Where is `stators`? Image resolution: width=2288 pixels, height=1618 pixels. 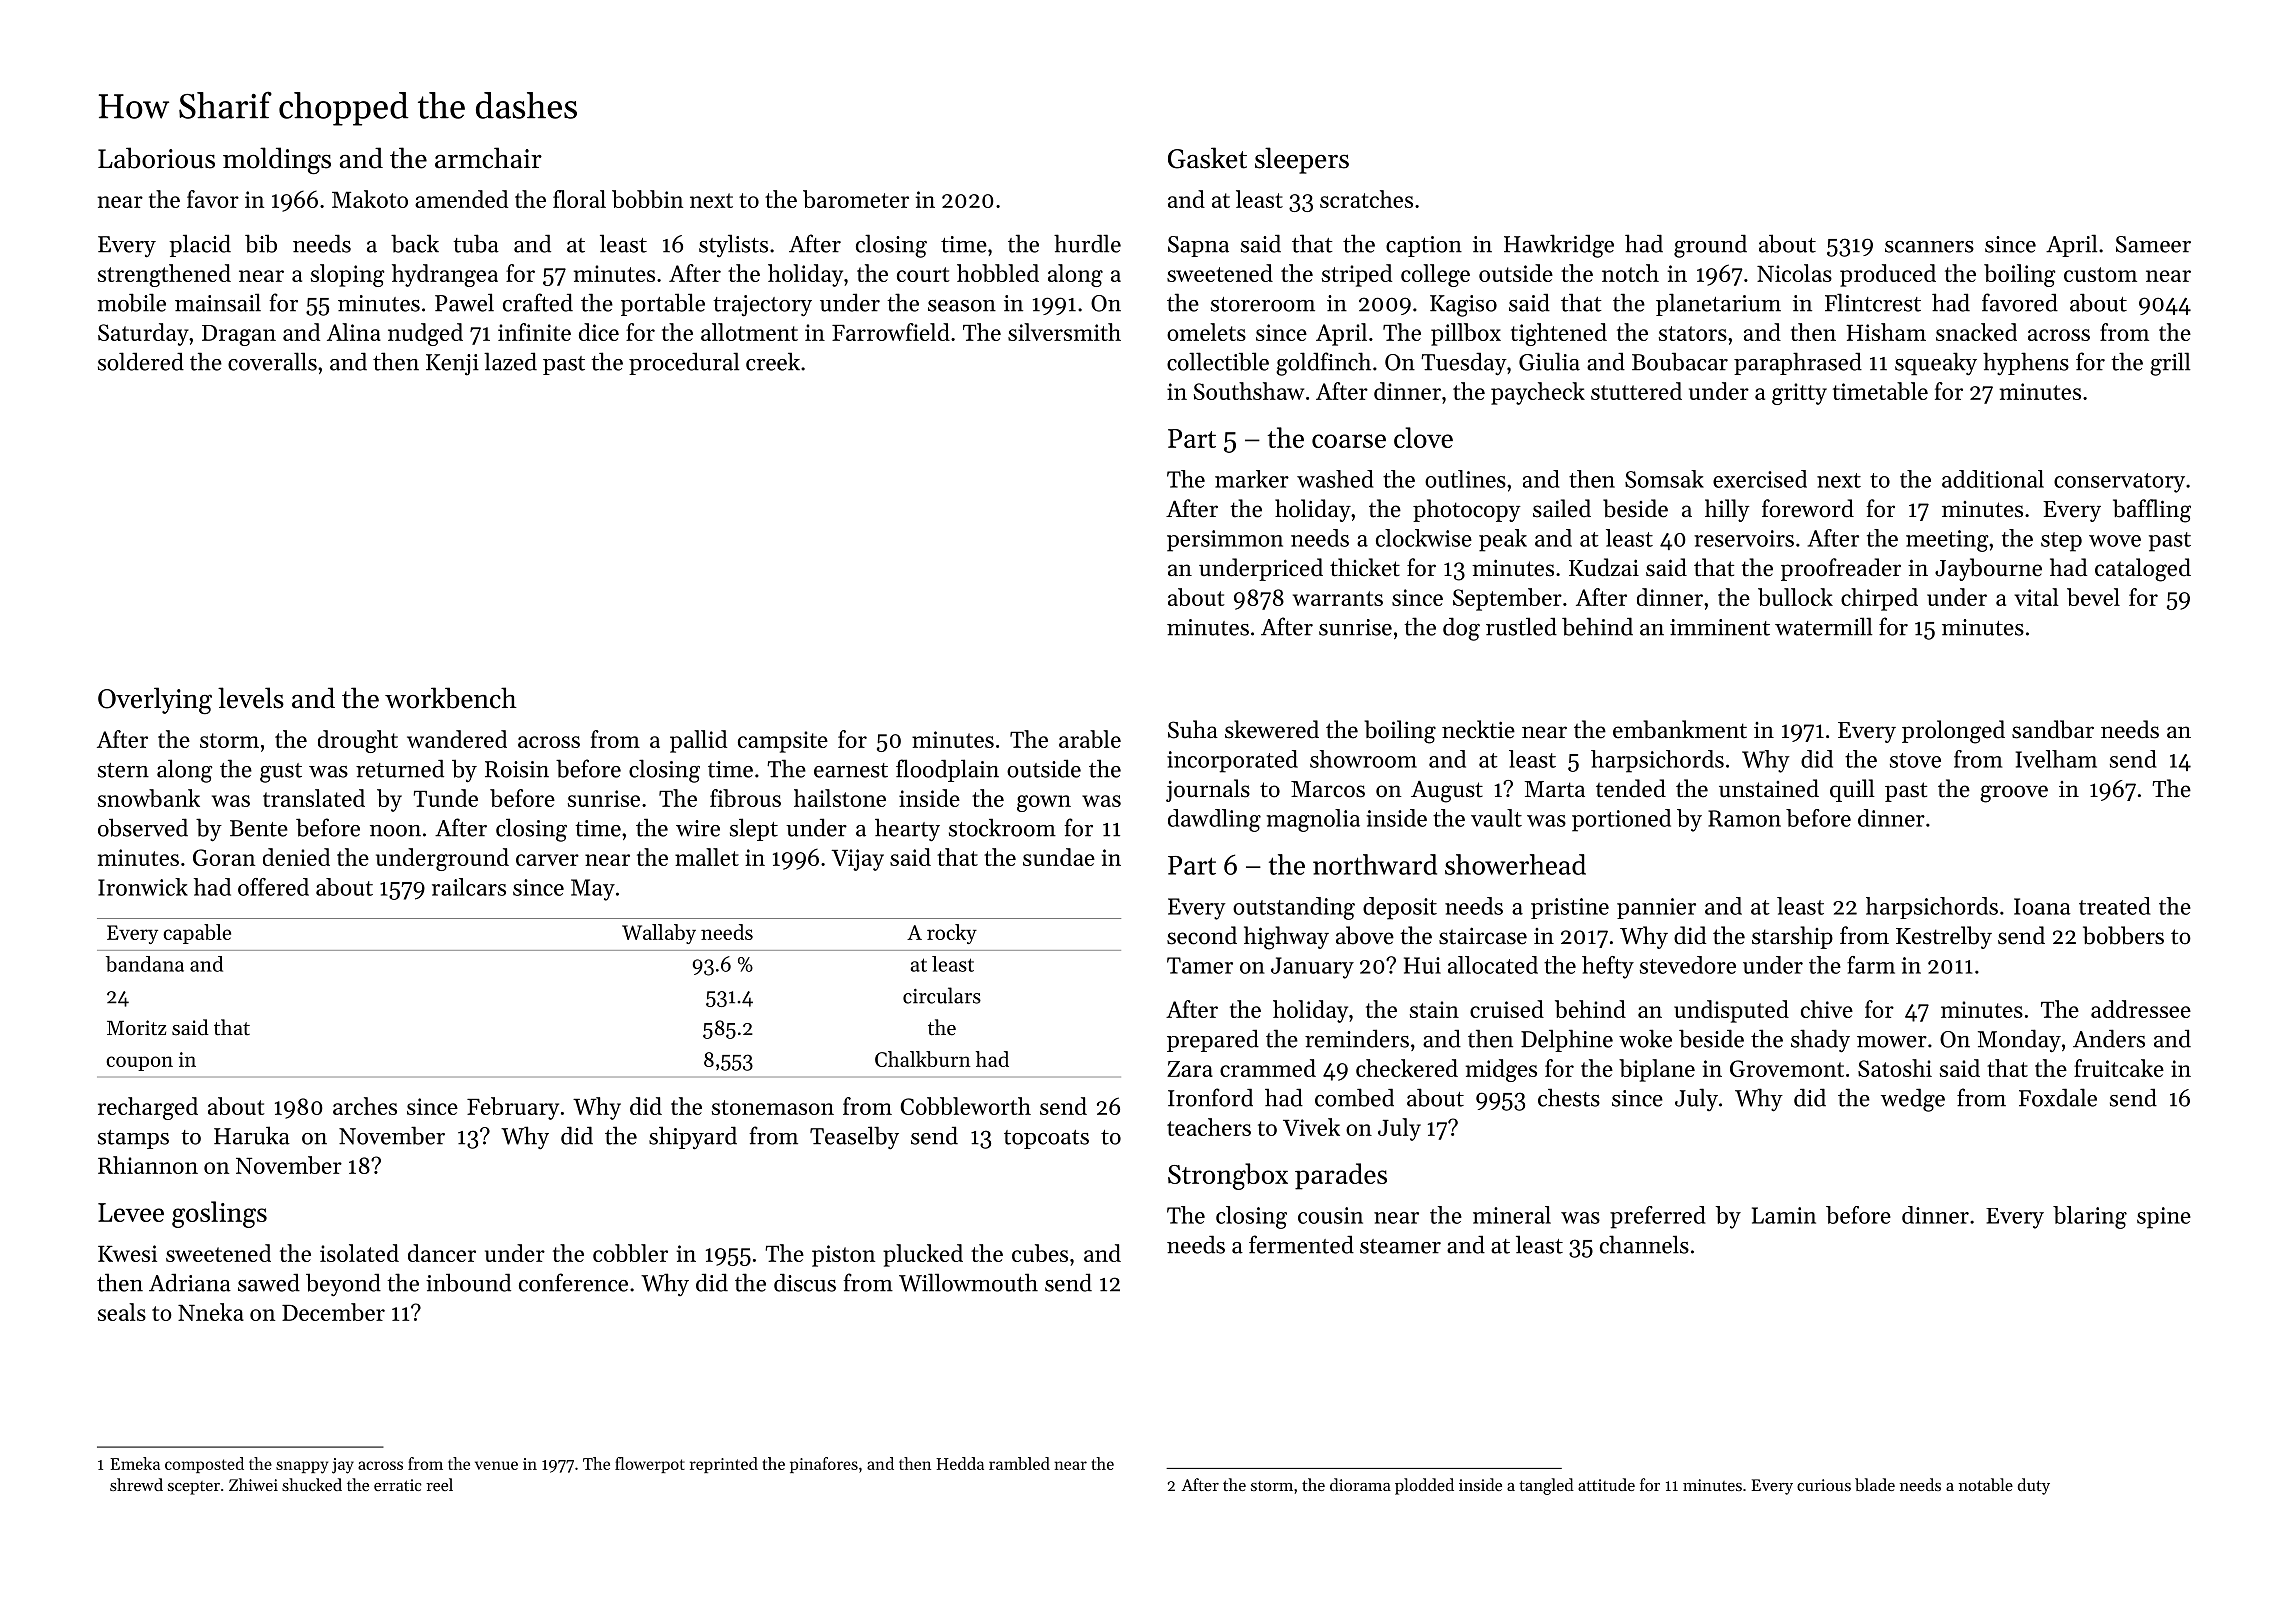
stators is located at coordinates (1693, 333).
